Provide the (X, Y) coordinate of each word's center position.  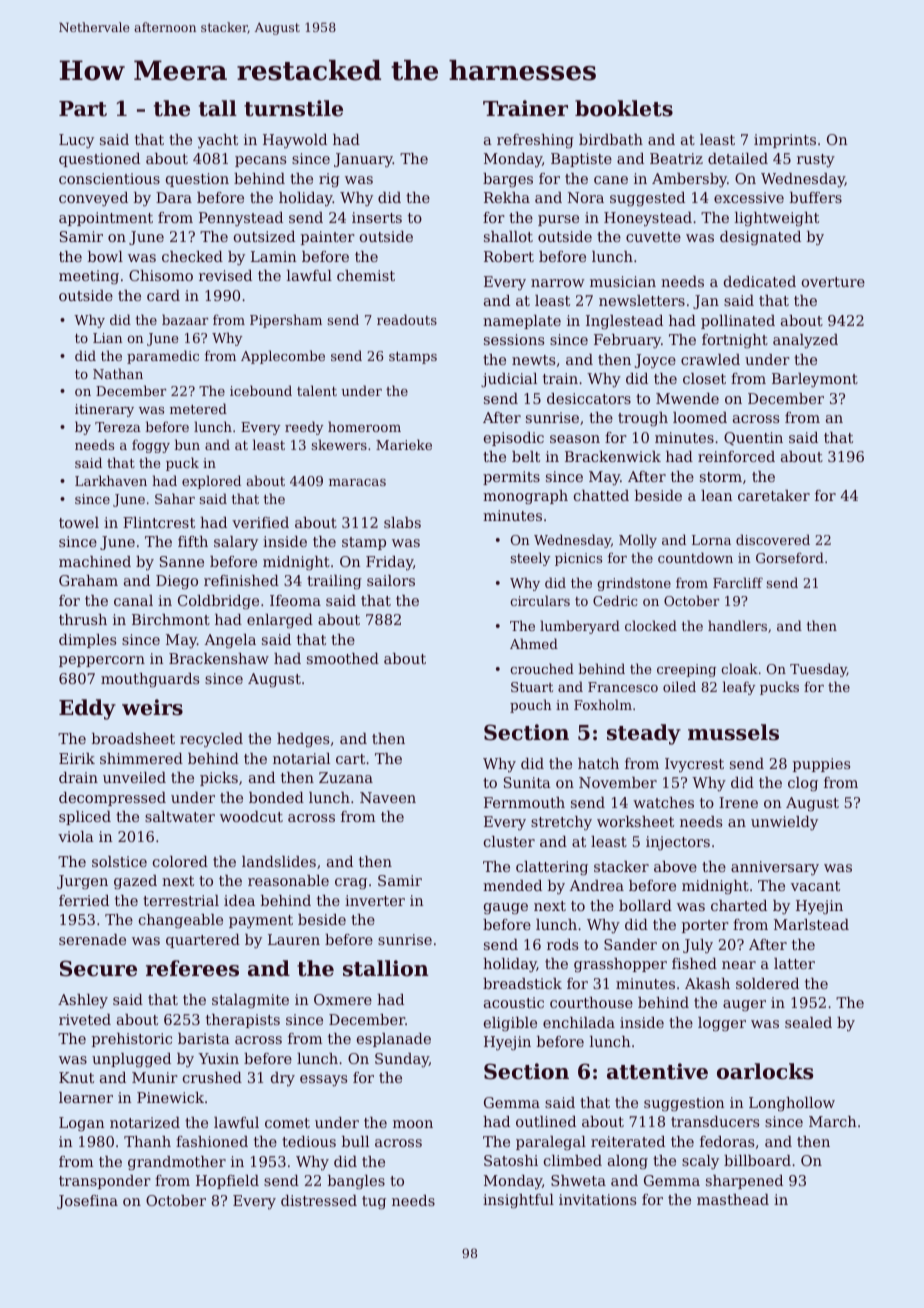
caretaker (774, 495)
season (575, 439)
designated (760, 238)
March (833, 1121)
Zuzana (346, 777)
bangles (356, 1182)
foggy (151, 446)
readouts (407, 319)
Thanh (147, 1141)
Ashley (83, 1001)
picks (219, 779)
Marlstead (811, 924)
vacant (815, 886)
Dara (174, 197)
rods (562, 944)
